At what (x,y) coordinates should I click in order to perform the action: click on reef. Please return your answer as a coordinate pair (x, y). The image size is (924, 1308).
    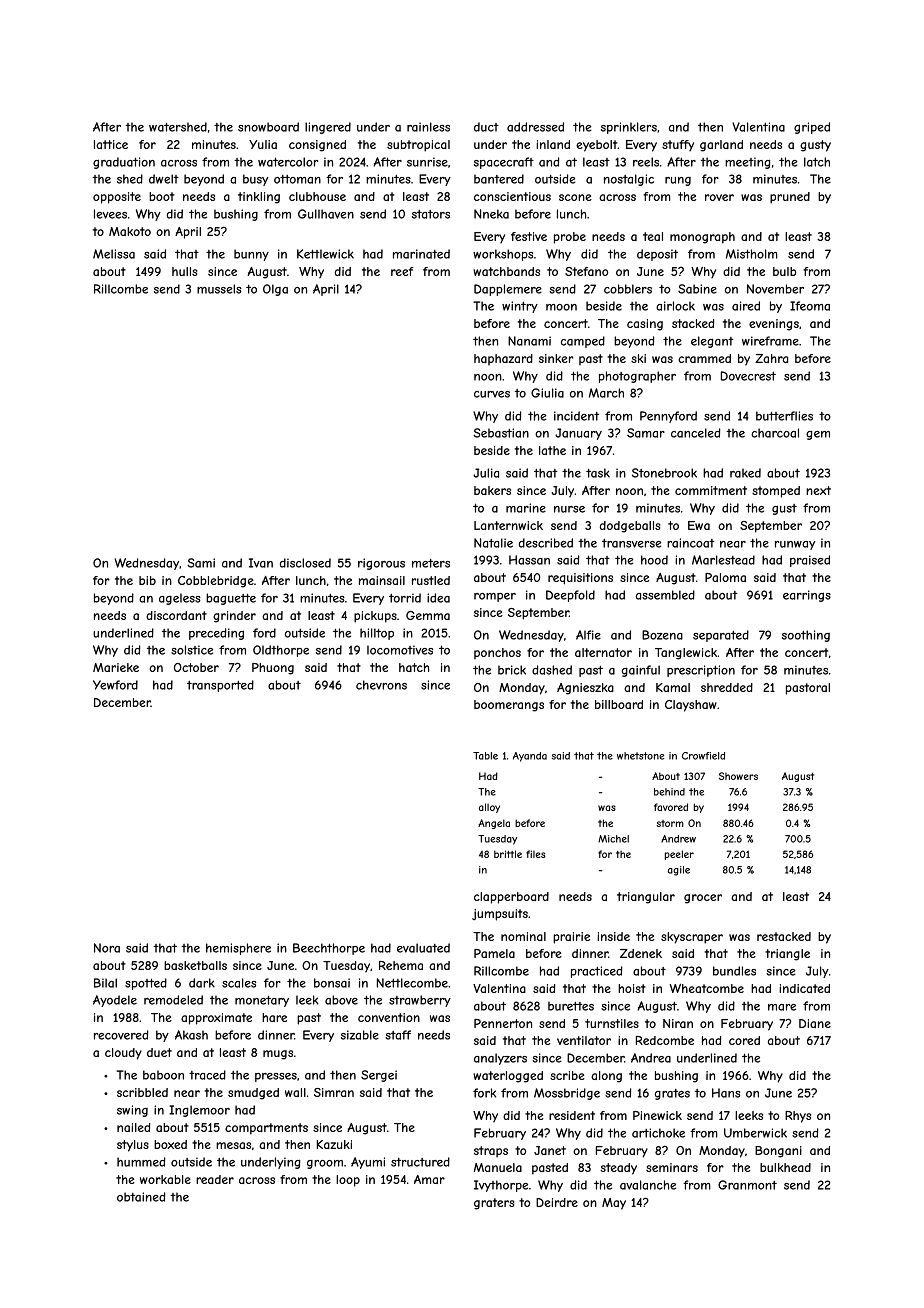
    Looking at the image, I should click on (402, 271).
